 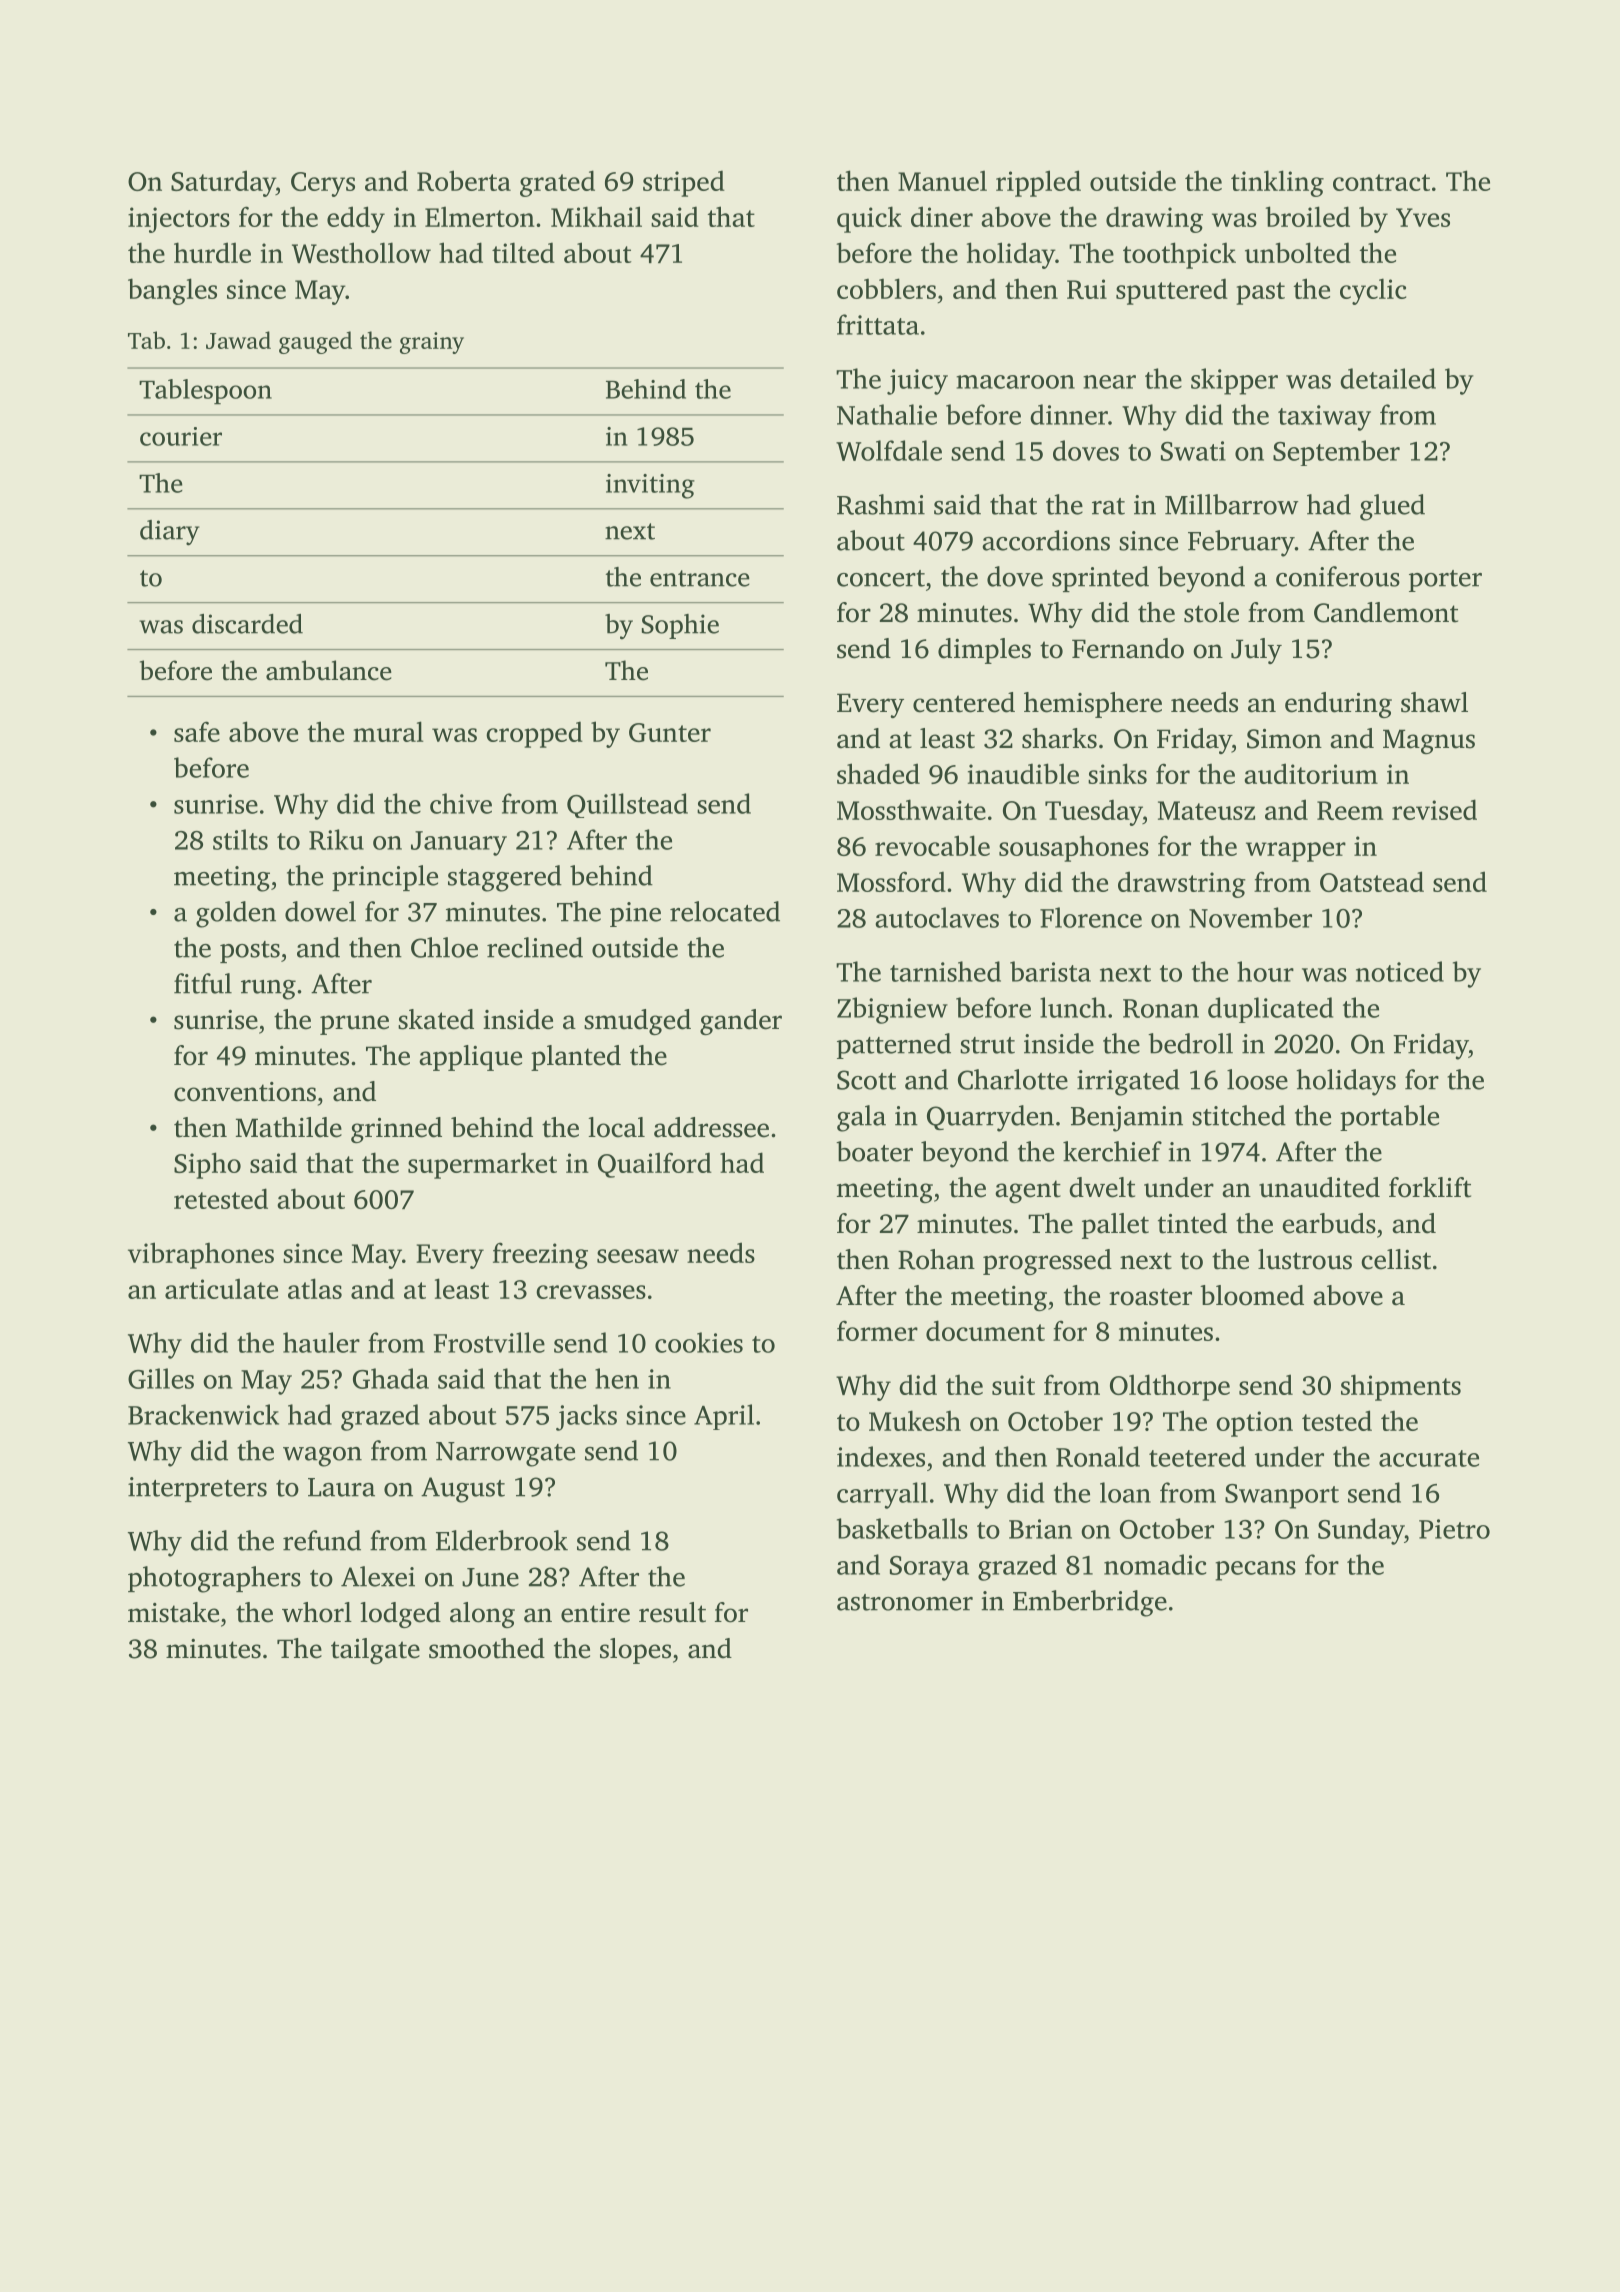 What do you see at coordinates (240, 839) in the screenshot?
I see `stilts` at bounding box center [240, 839].
